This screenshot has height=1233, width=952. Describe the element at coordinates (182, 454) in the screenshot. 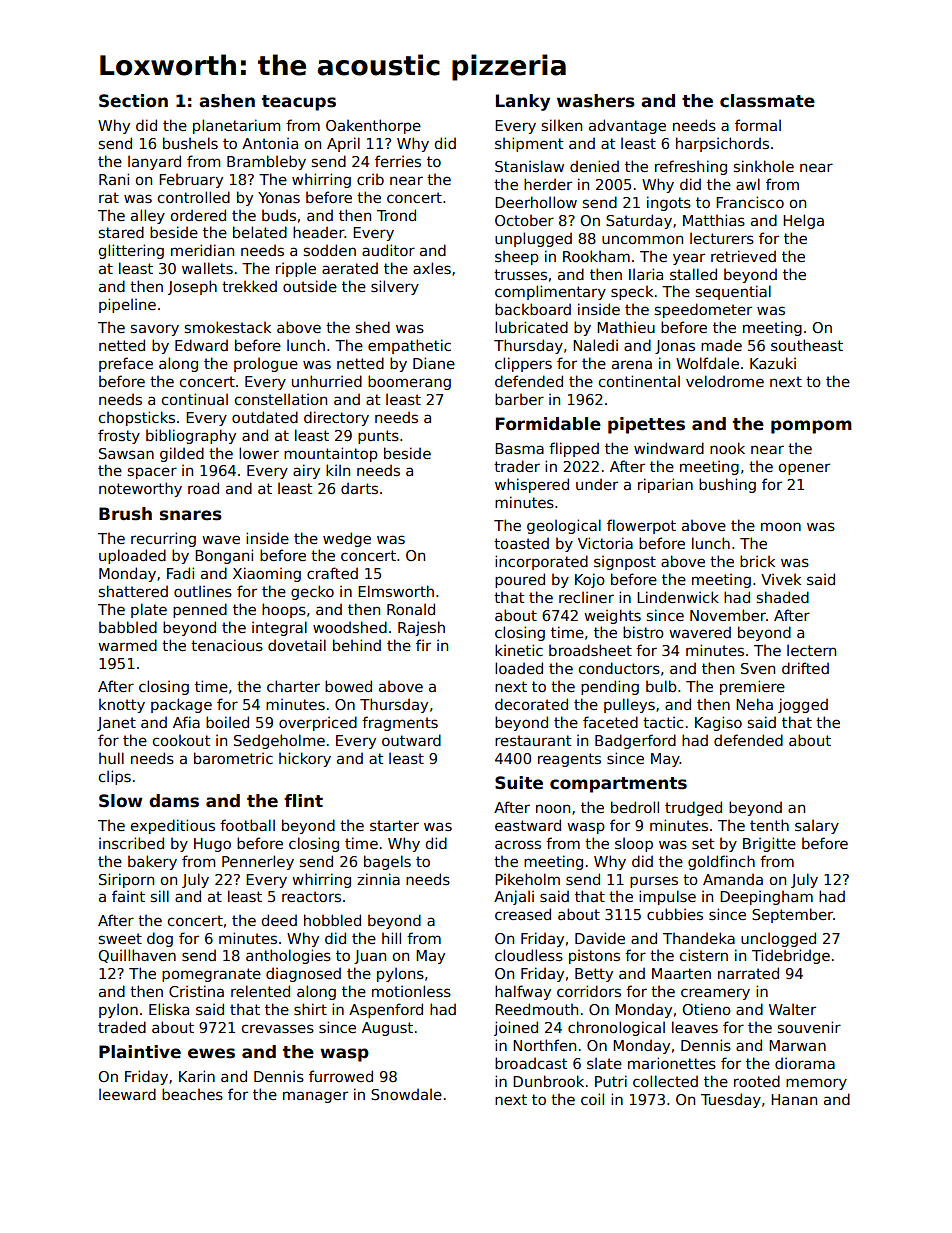

I see `gilded` at that location.
